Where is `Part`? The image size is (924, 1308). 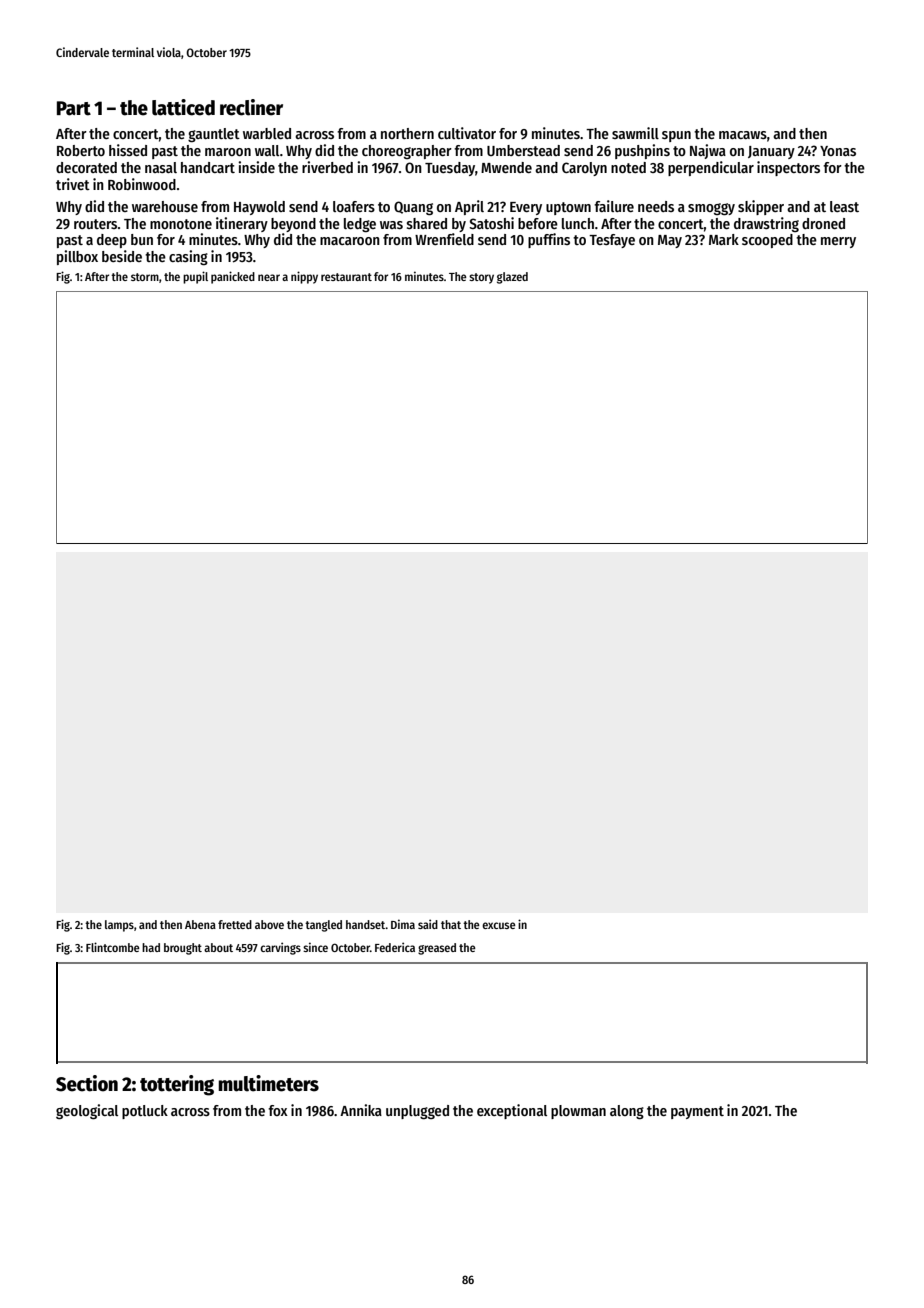
Part is located at coordinates (74, 108).
